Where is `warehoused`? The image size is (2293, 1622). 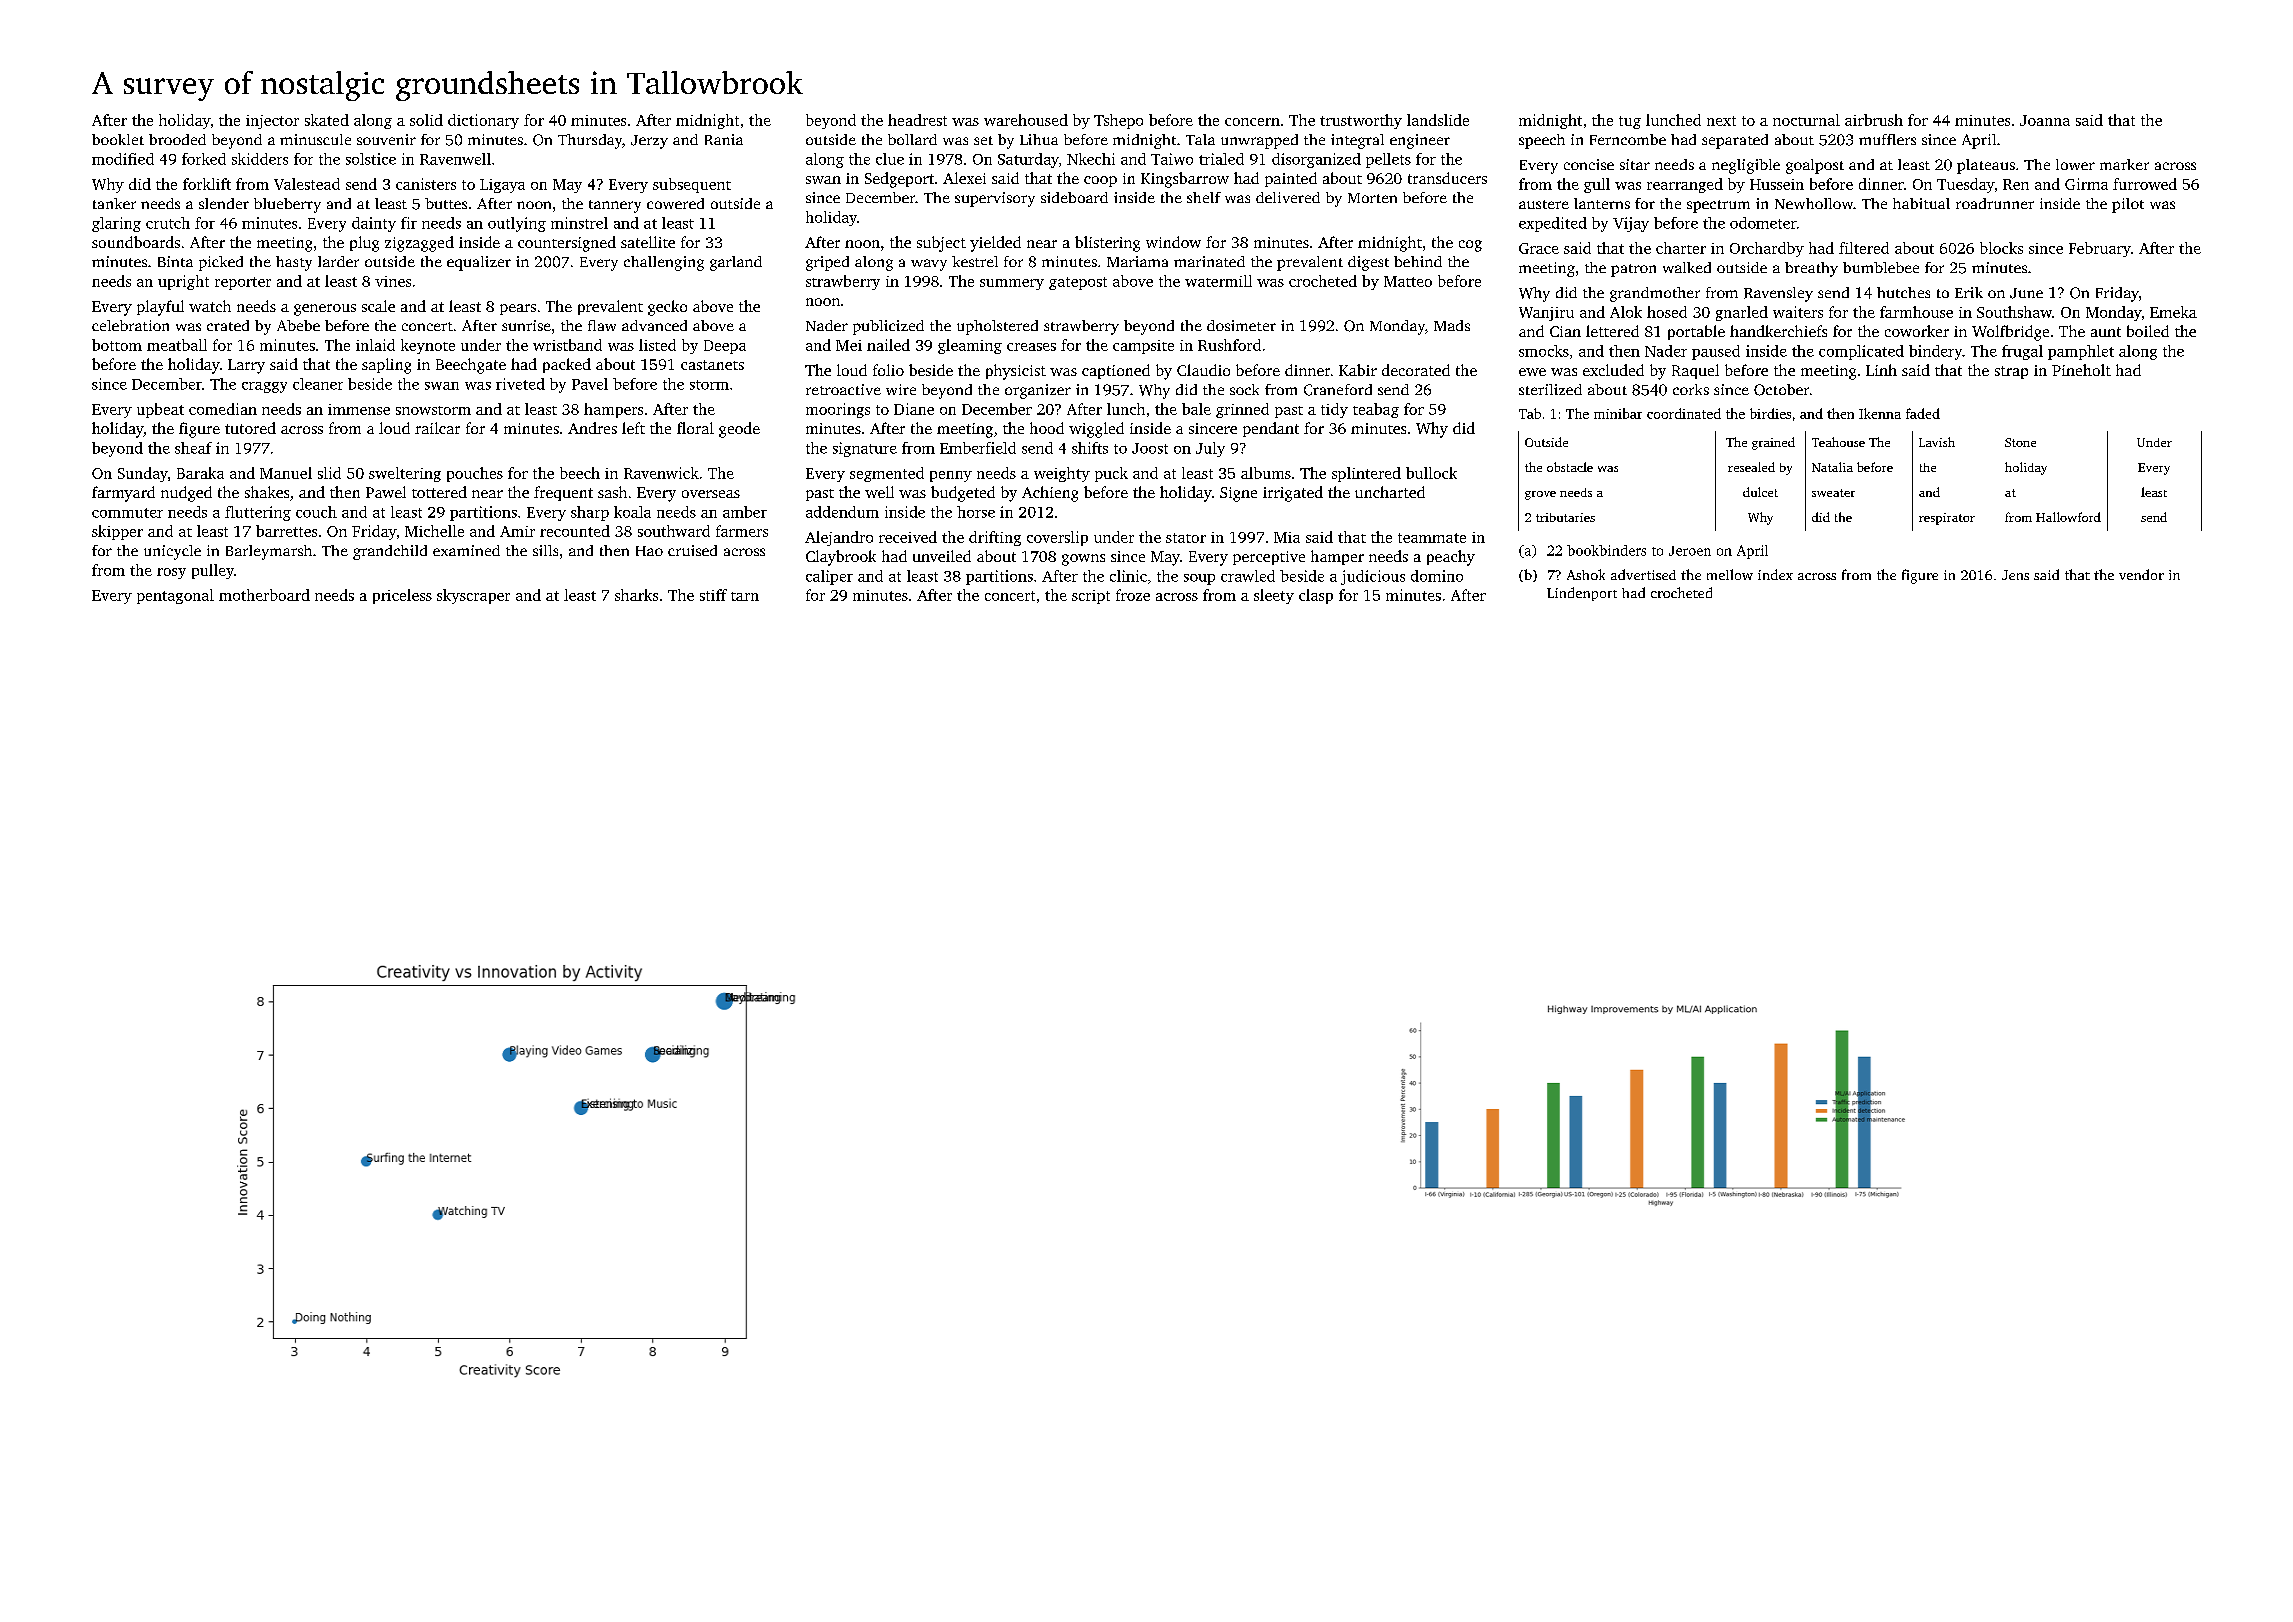 warehoused is located at coordinates (1026, 120).
